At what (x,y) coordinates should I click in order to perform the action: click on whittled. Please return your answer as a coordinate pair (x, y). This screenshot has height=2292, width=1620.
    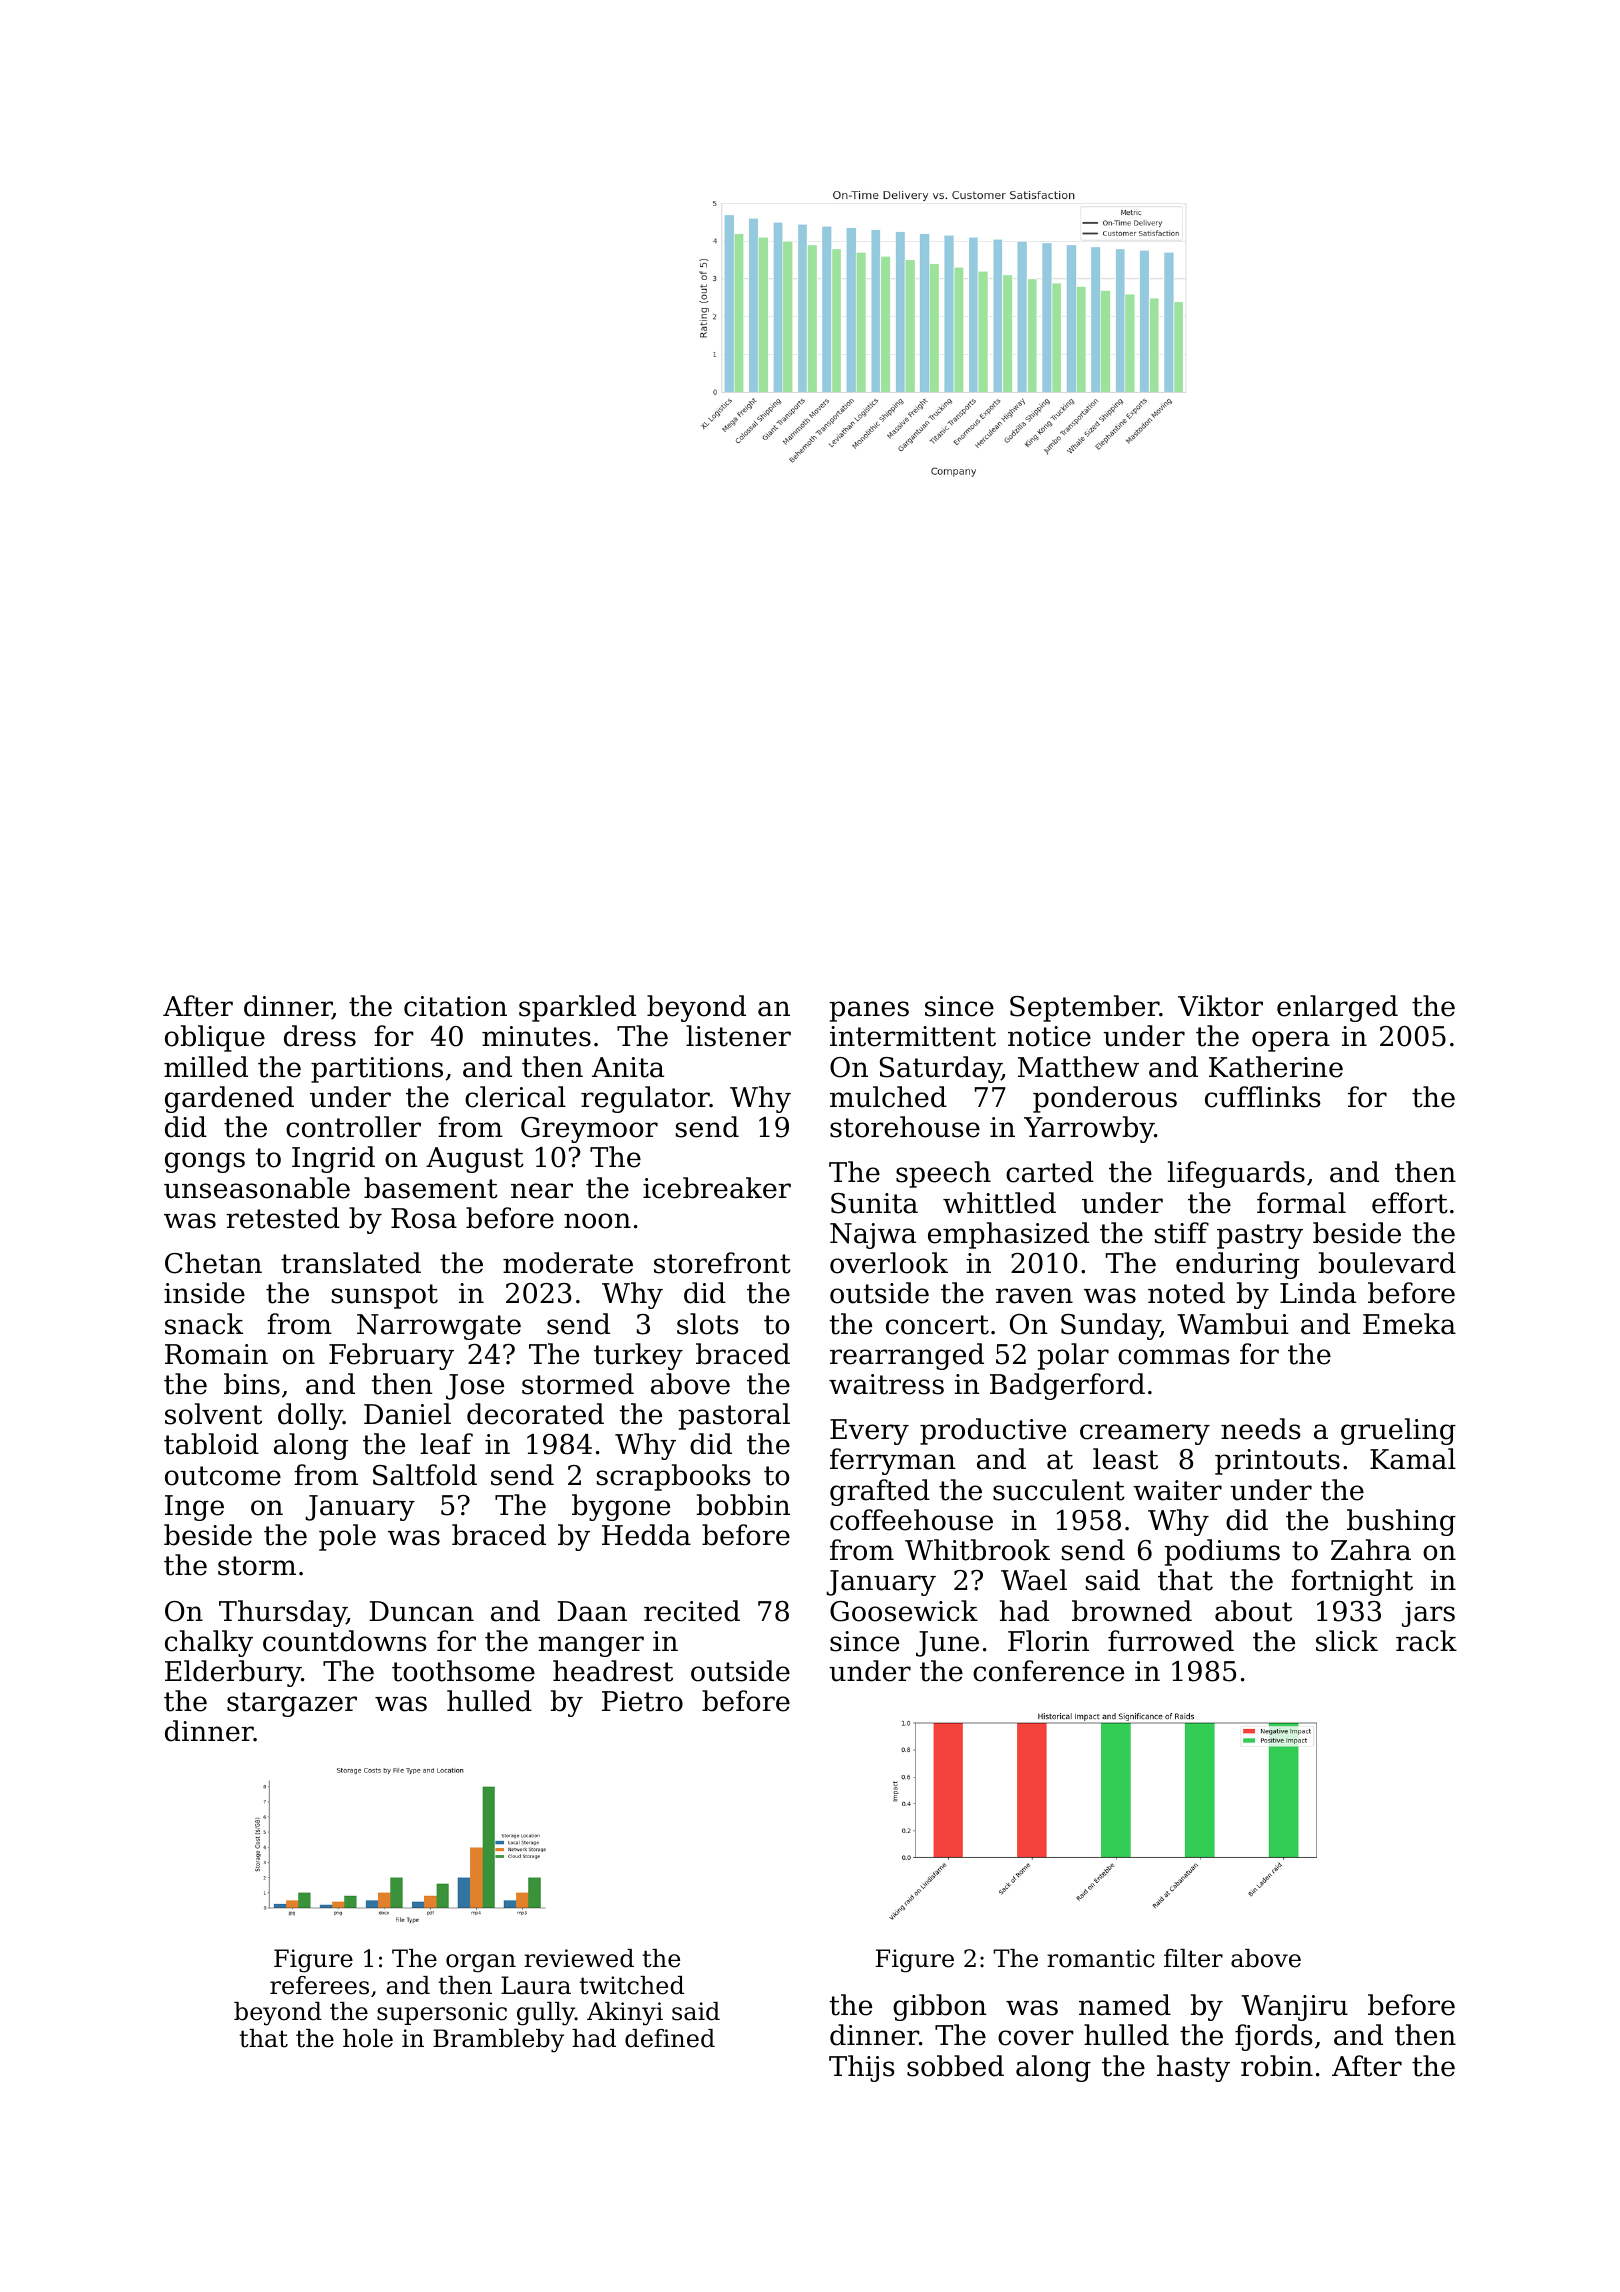
    Looking at the image, I should click on (999, 1203).
